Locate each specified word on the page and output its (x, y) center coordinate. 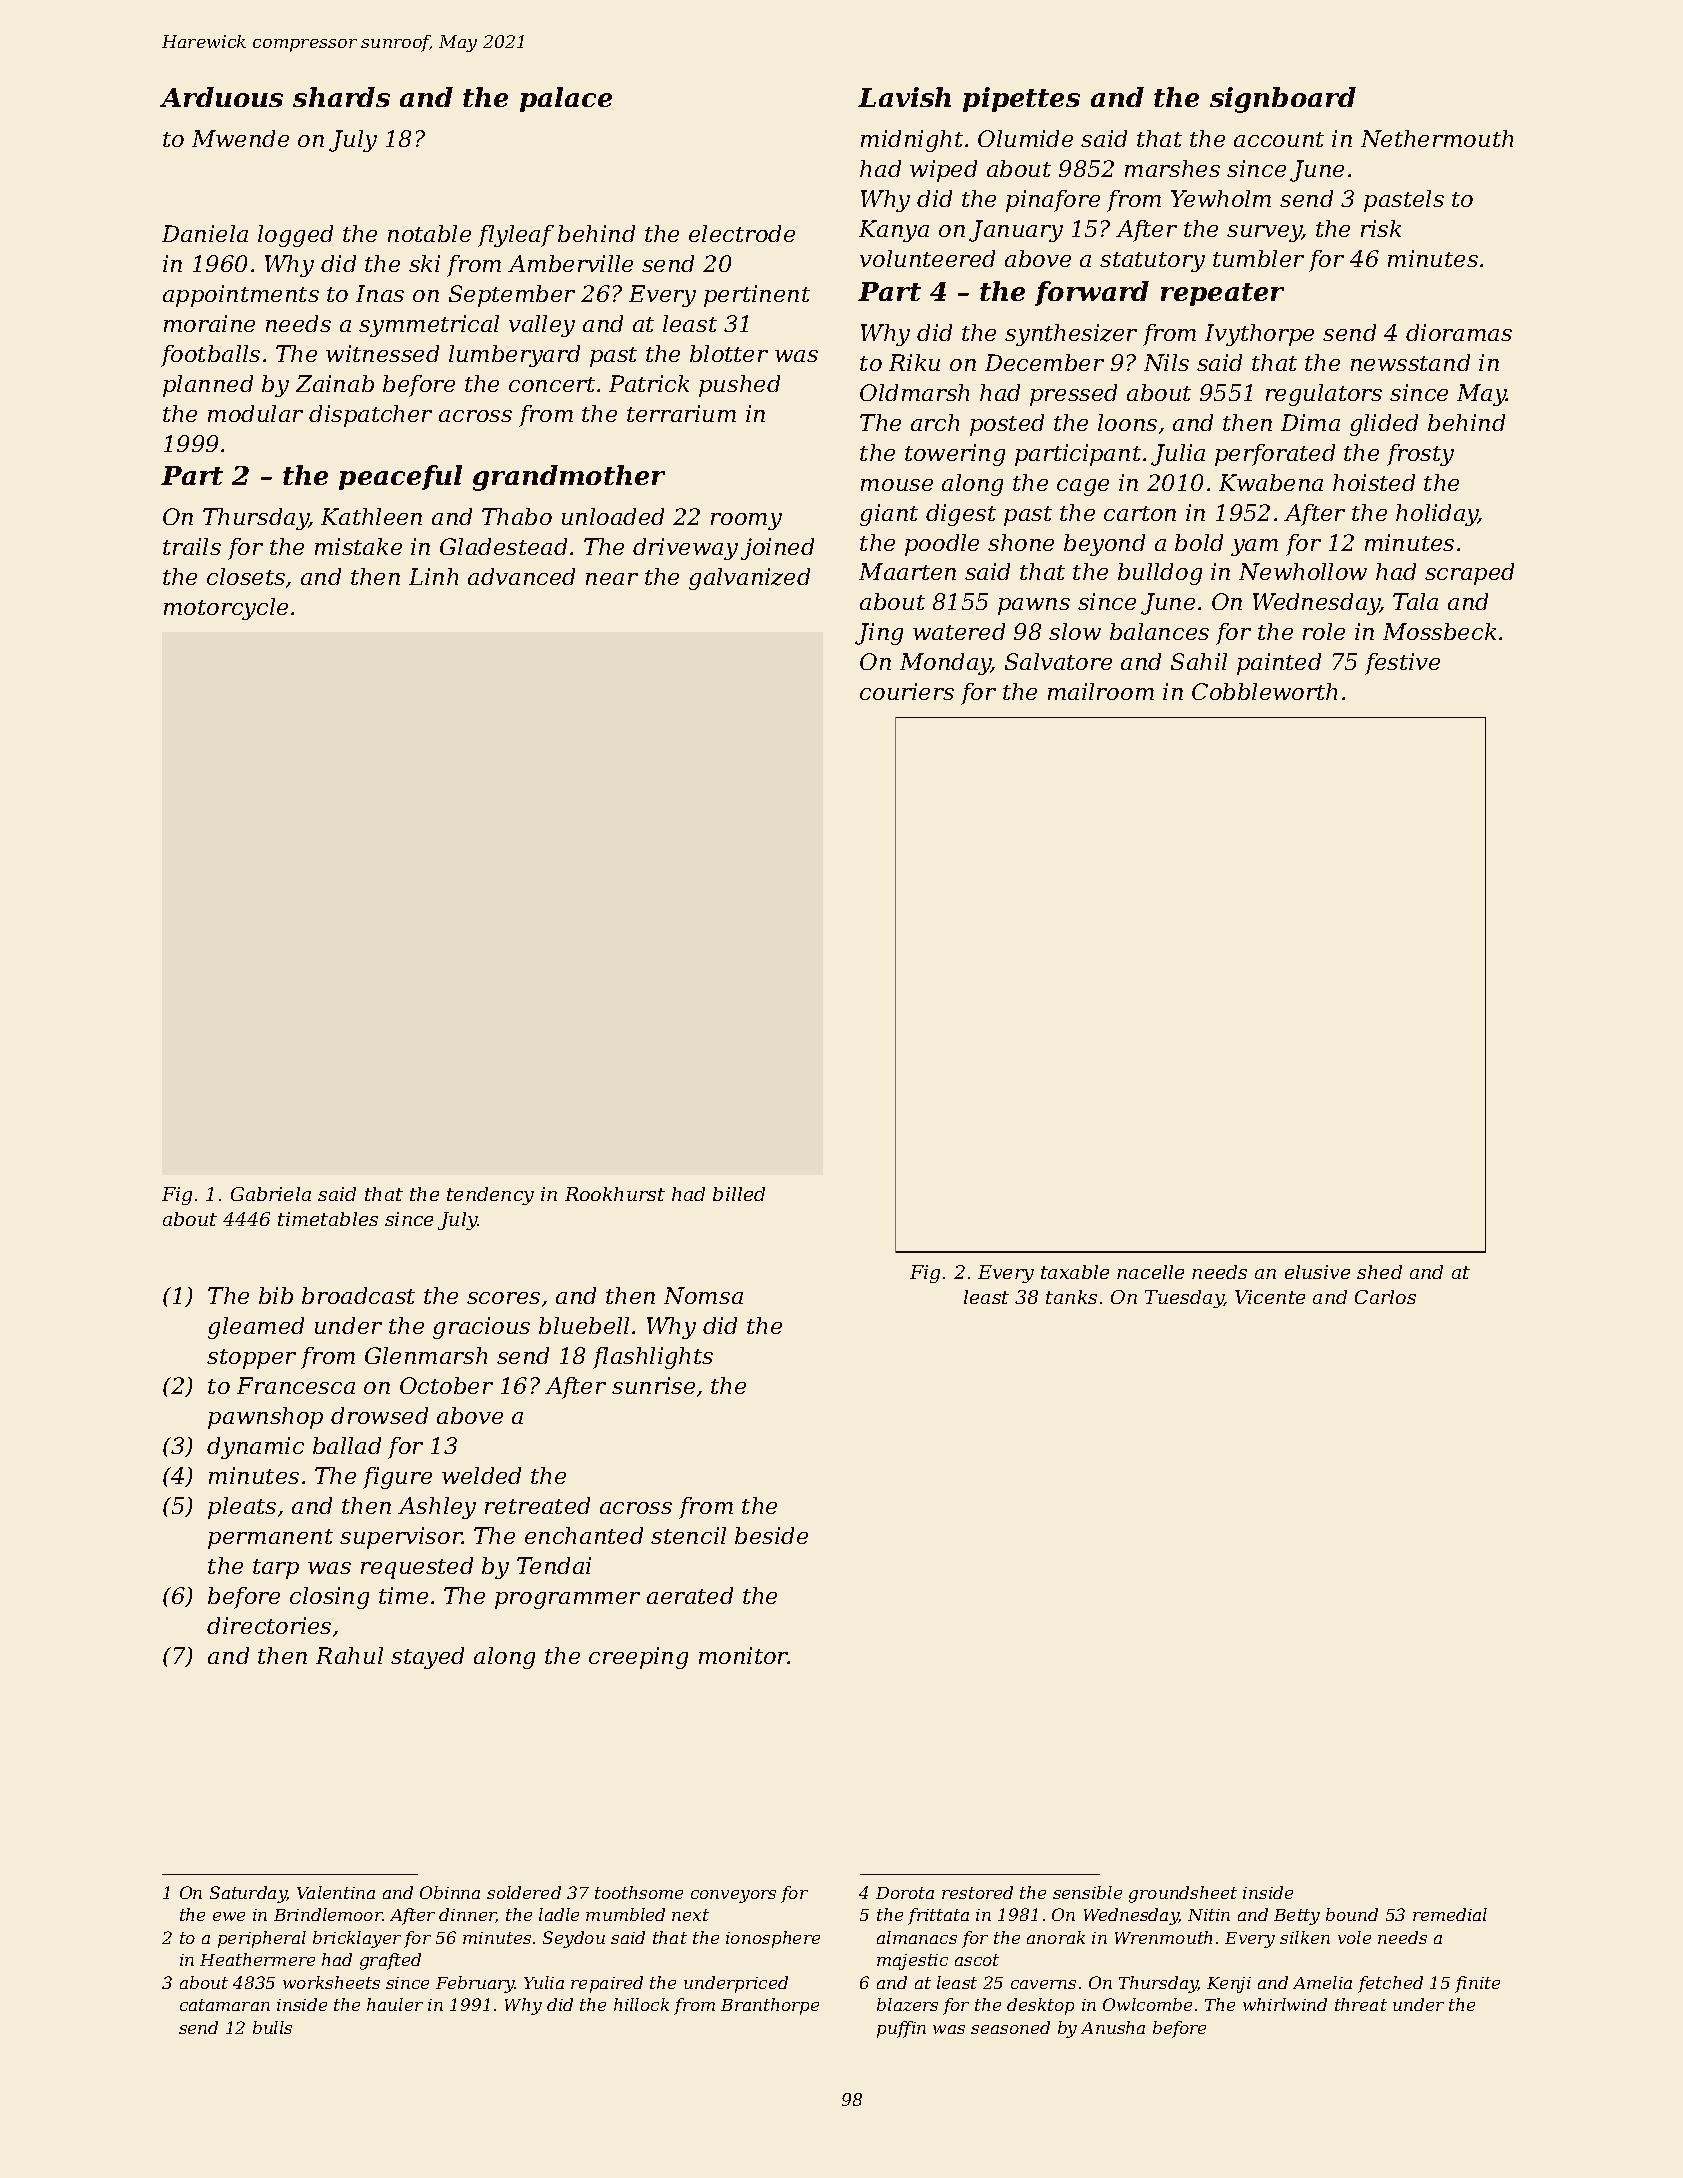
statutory (1152, 262)
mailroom (1101, 691)
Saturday (248, 1894)
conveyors (733, 1896)
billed (739, 1194)
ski (424, 263)
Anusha (1113, 2027)
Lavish (904, 97)
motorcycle (226, 609)
